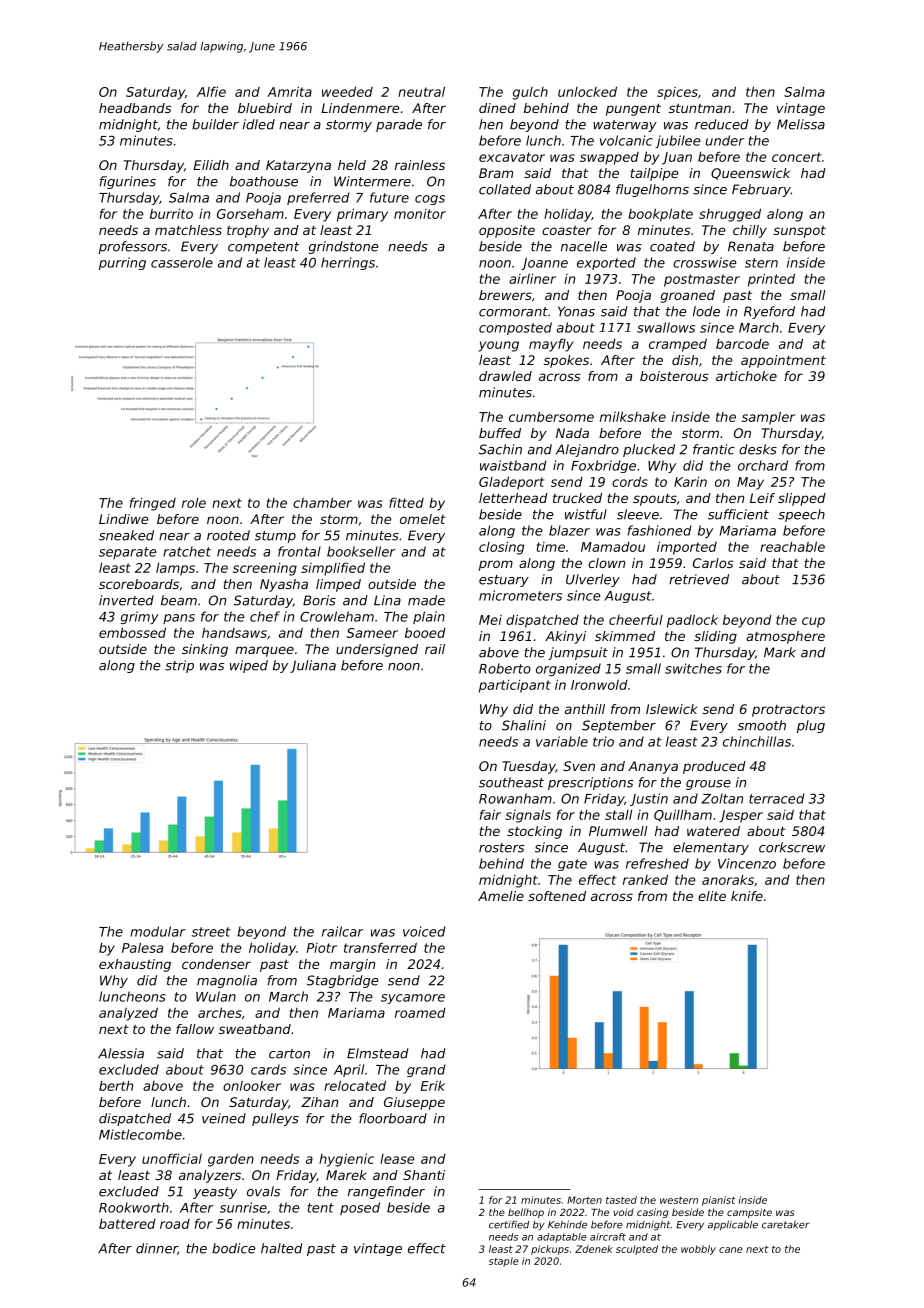 The height and width of the screenshot is (1308, 924). I want to click on grindstone, so click(343, 247).
